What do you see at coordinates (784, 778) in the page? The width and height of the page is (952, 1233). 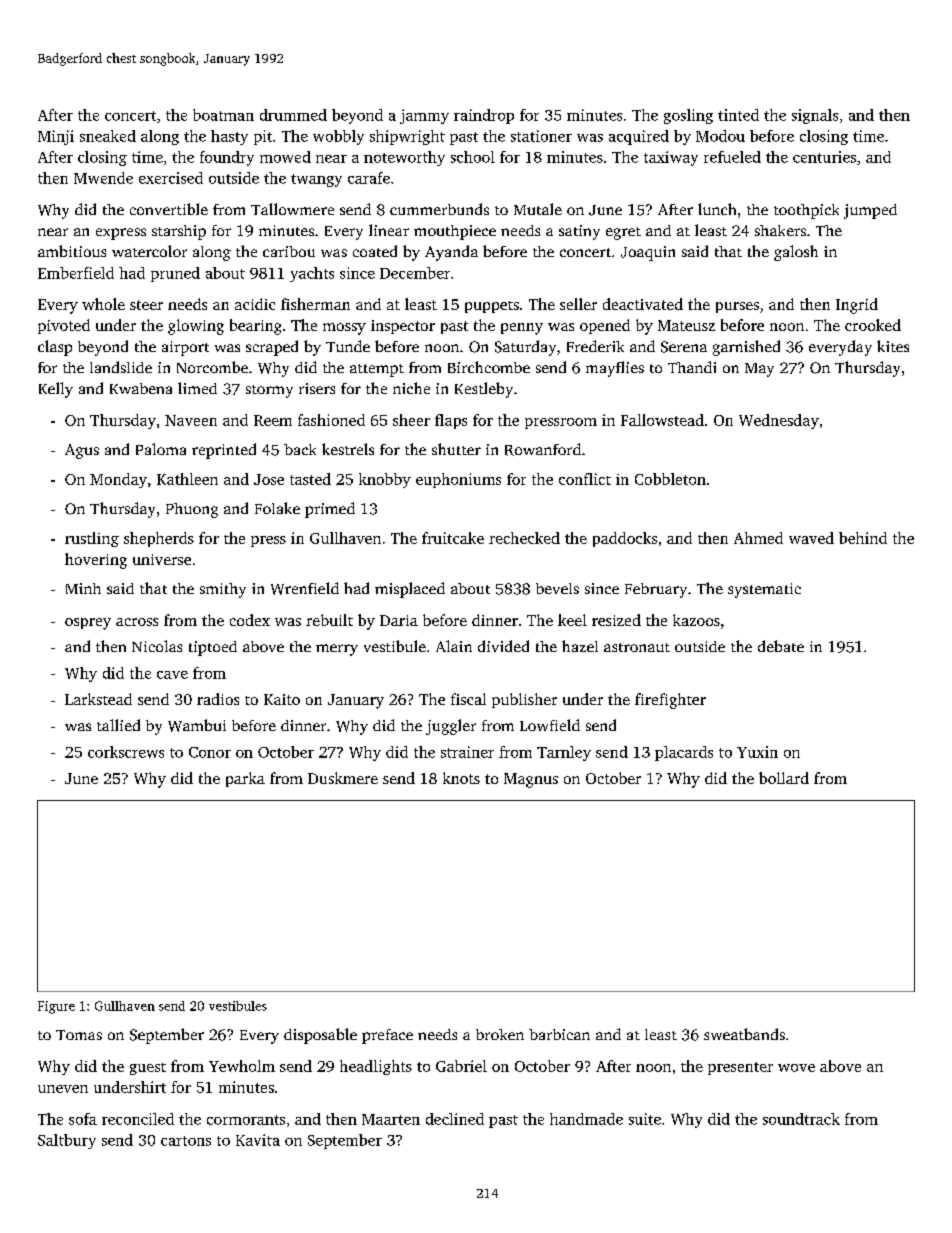 I see `bollard` at bounding box center [784, 778].
